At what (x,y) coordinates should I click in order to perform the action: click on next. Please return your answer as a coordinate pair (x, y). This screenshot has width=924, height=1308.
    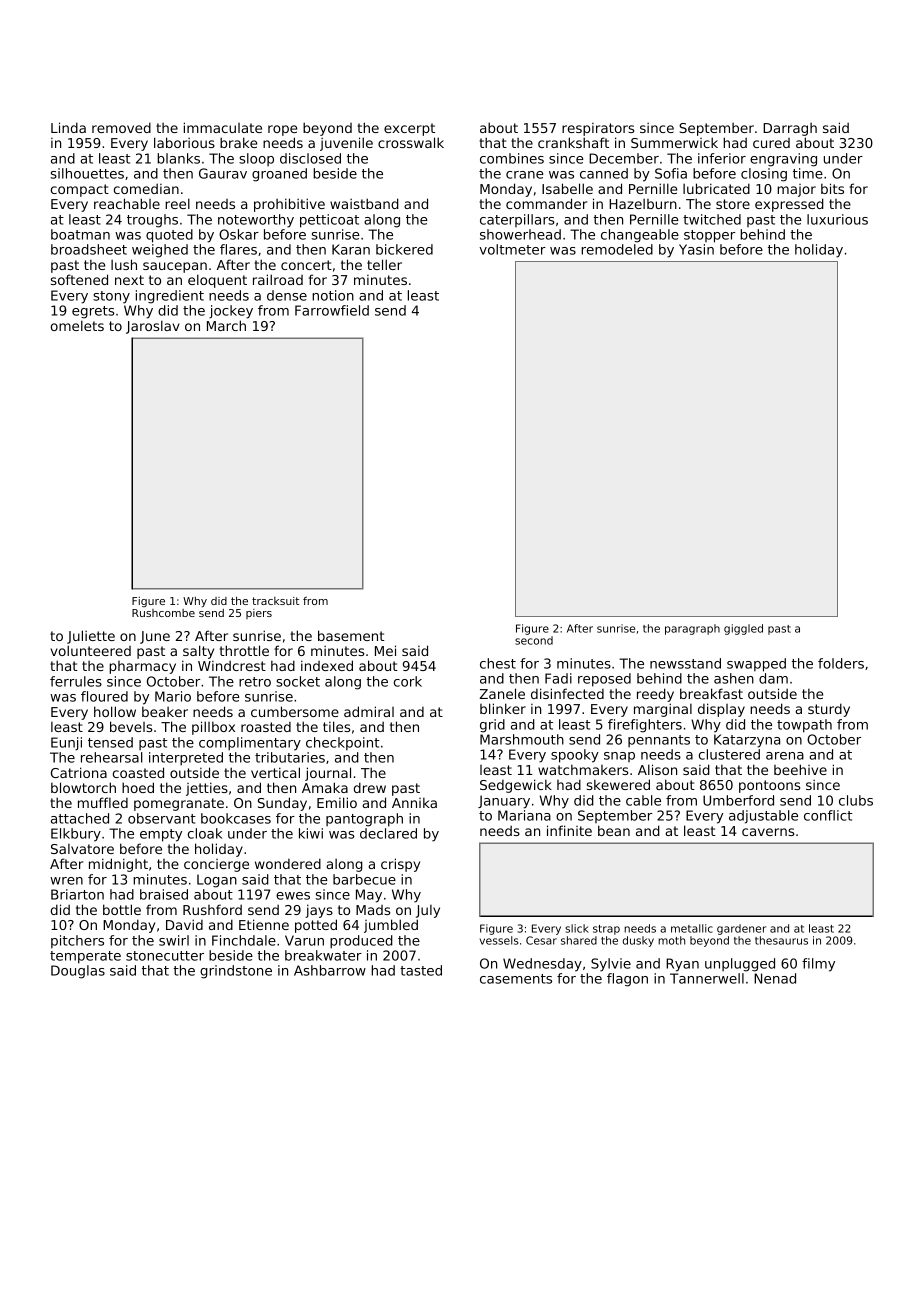
    Looking at the image, I should click on (129, 280).
